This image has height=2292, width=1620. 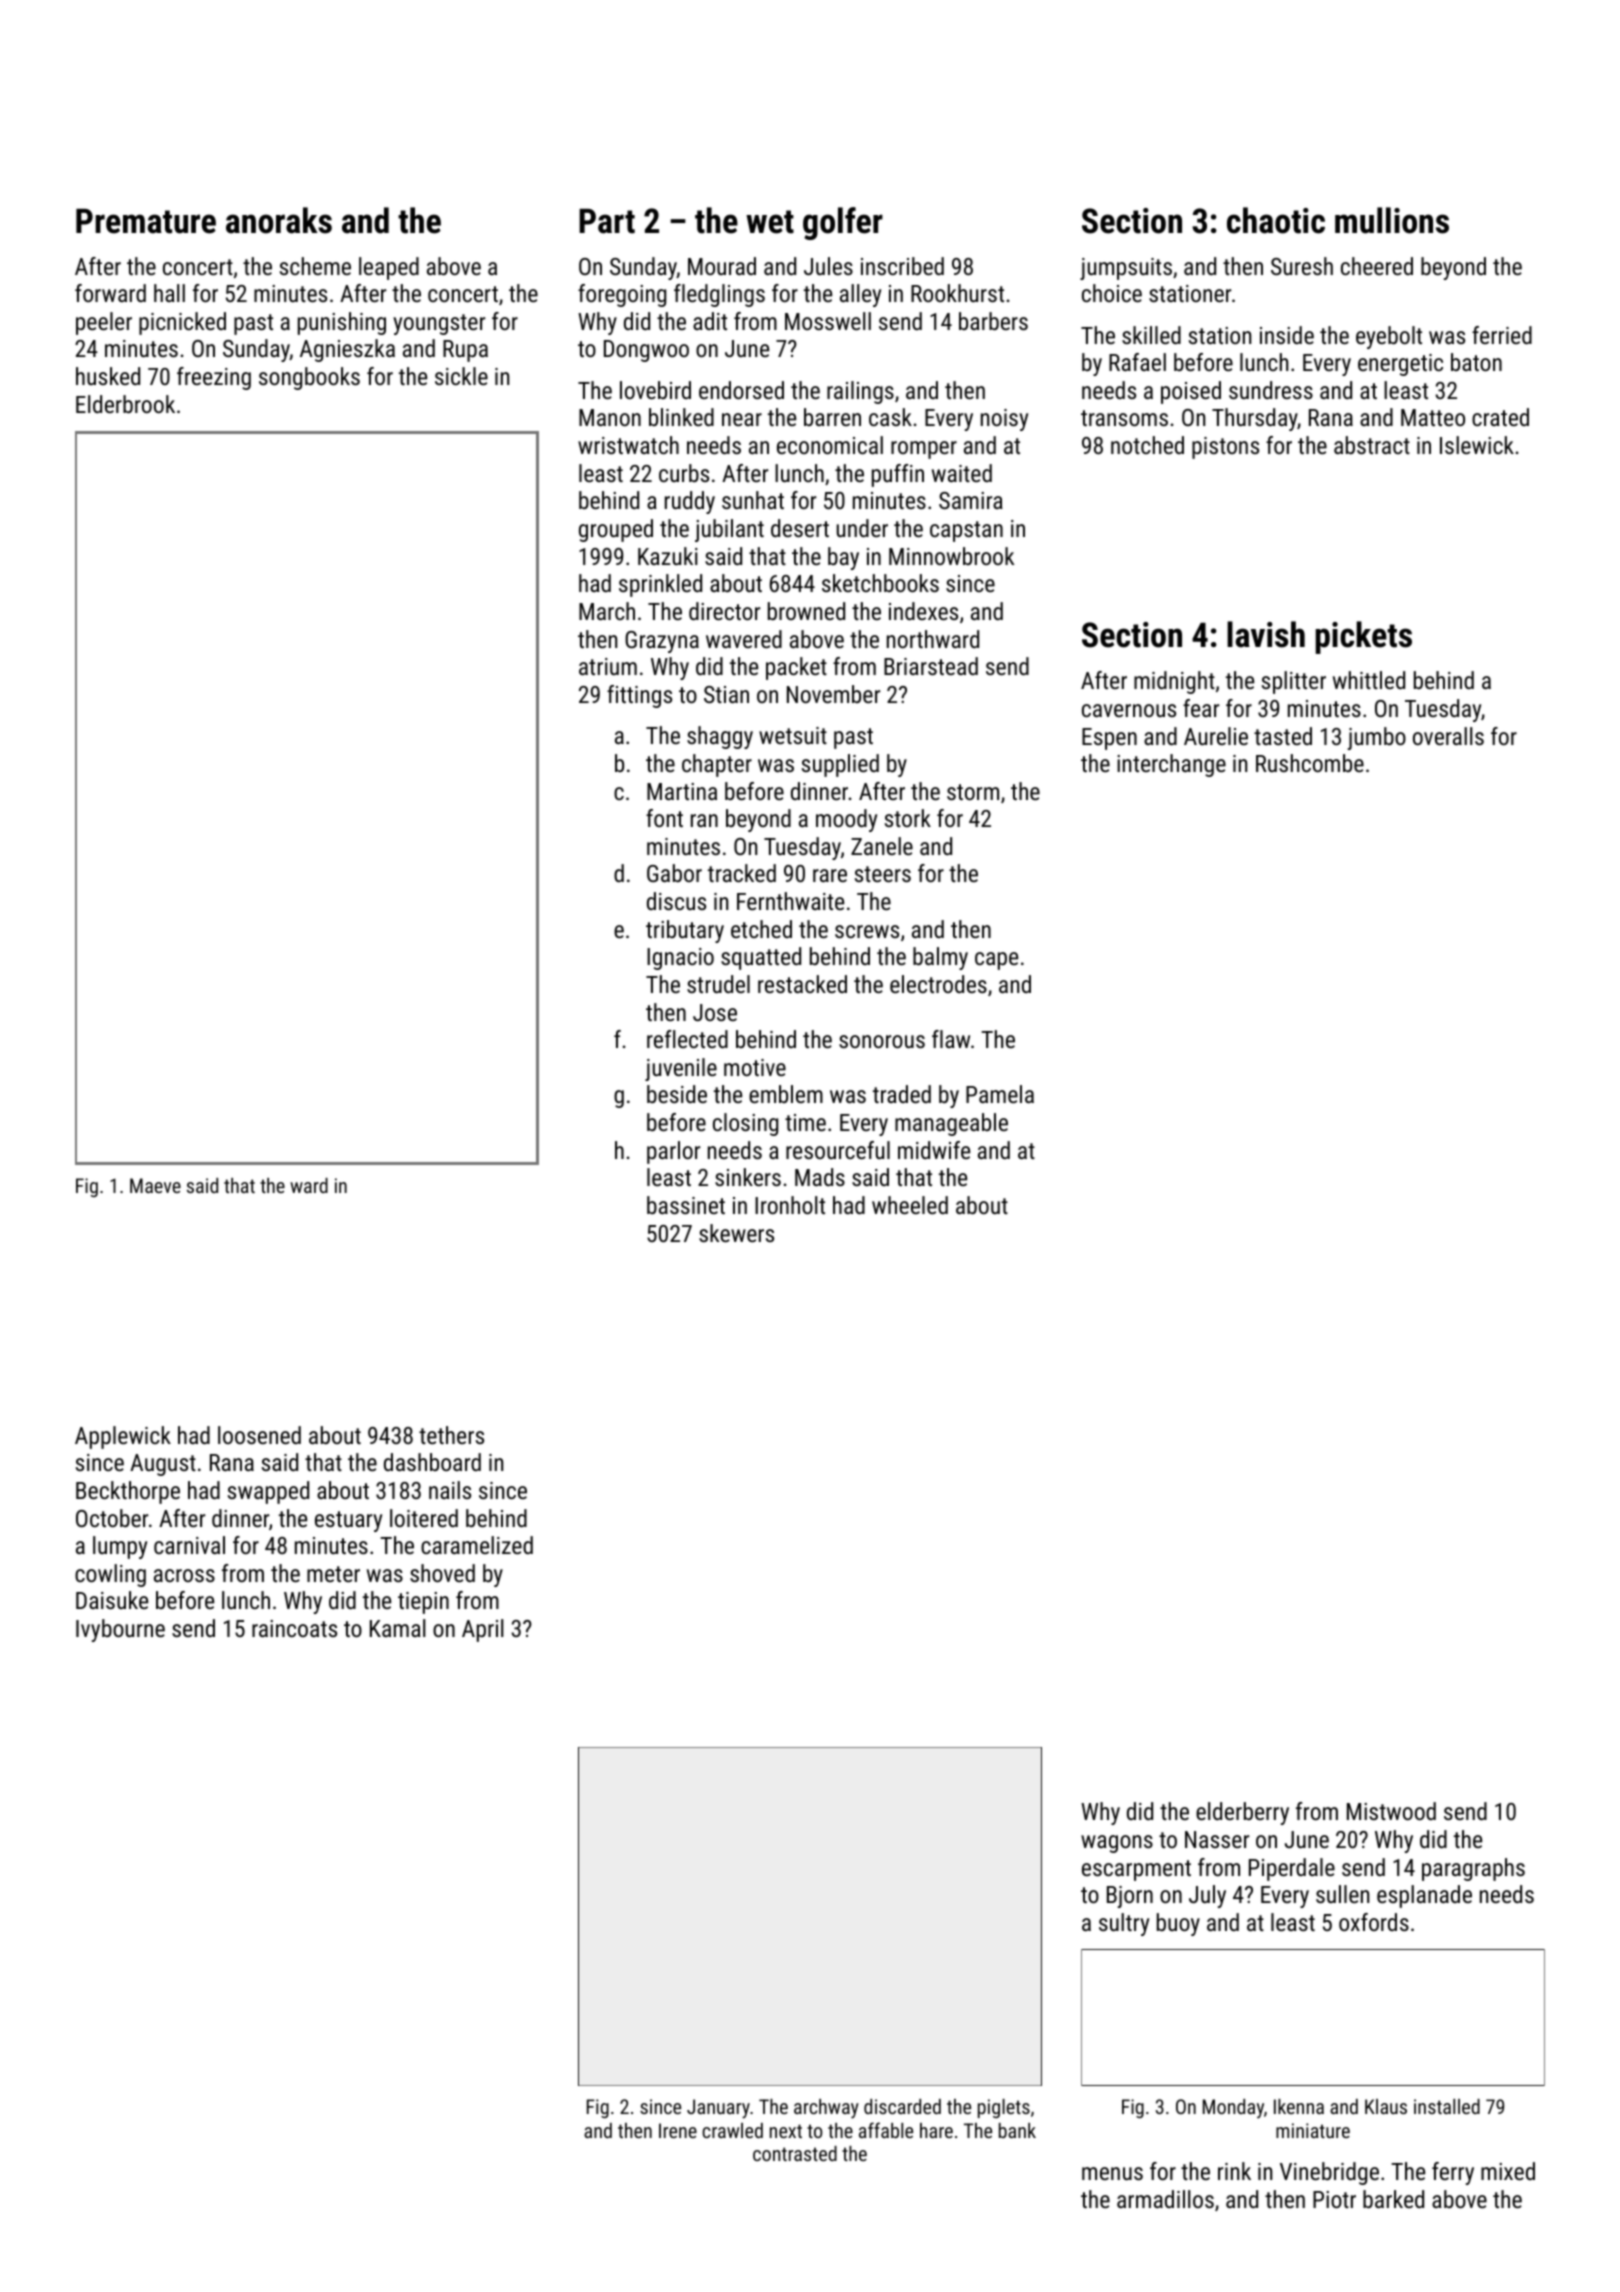 I want to click on Beckthorpe, so click(x=128, y=1492).
